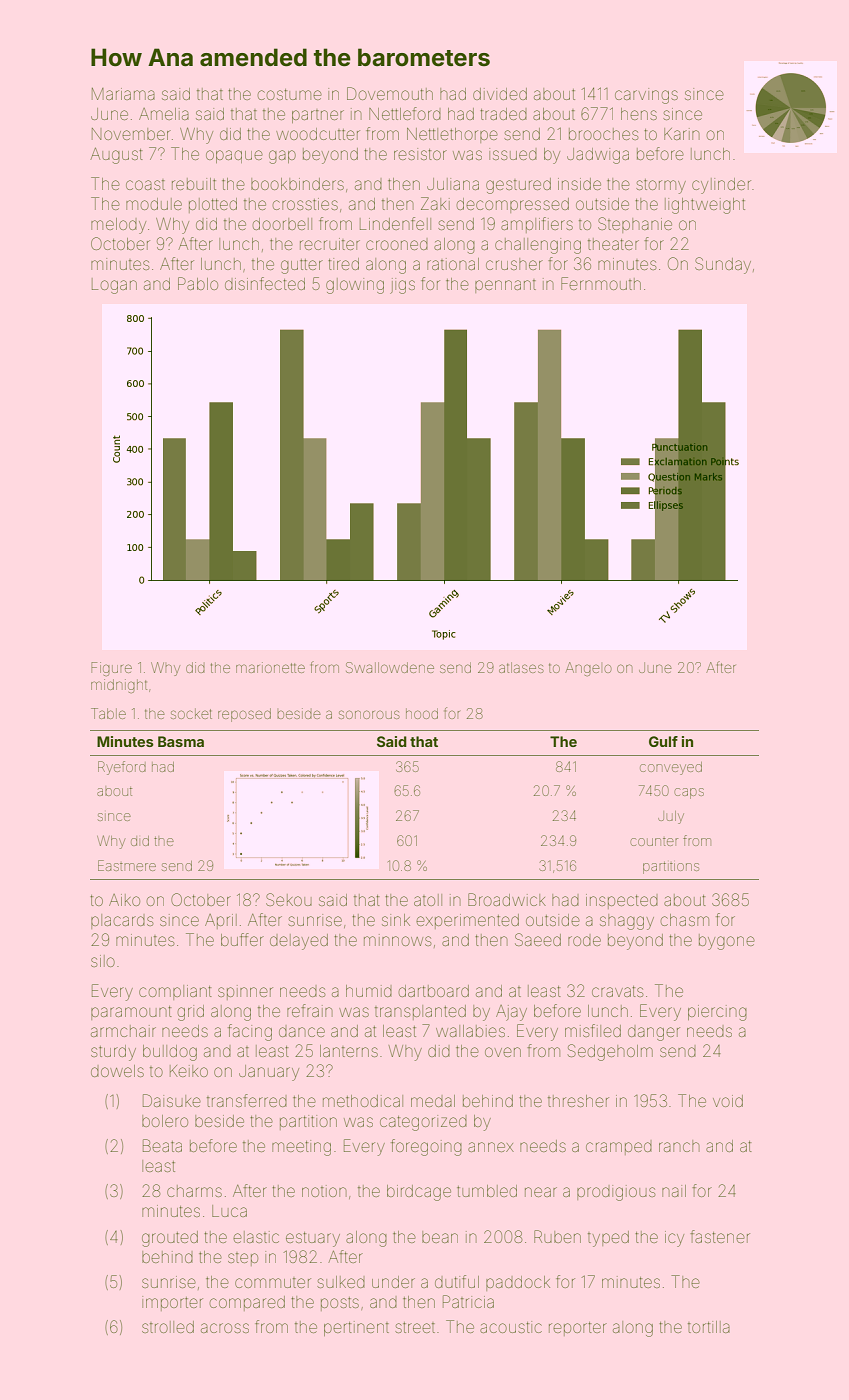 This screenshot has height=1400, width=849. I want to click on grouted, so click(170, 1239).
